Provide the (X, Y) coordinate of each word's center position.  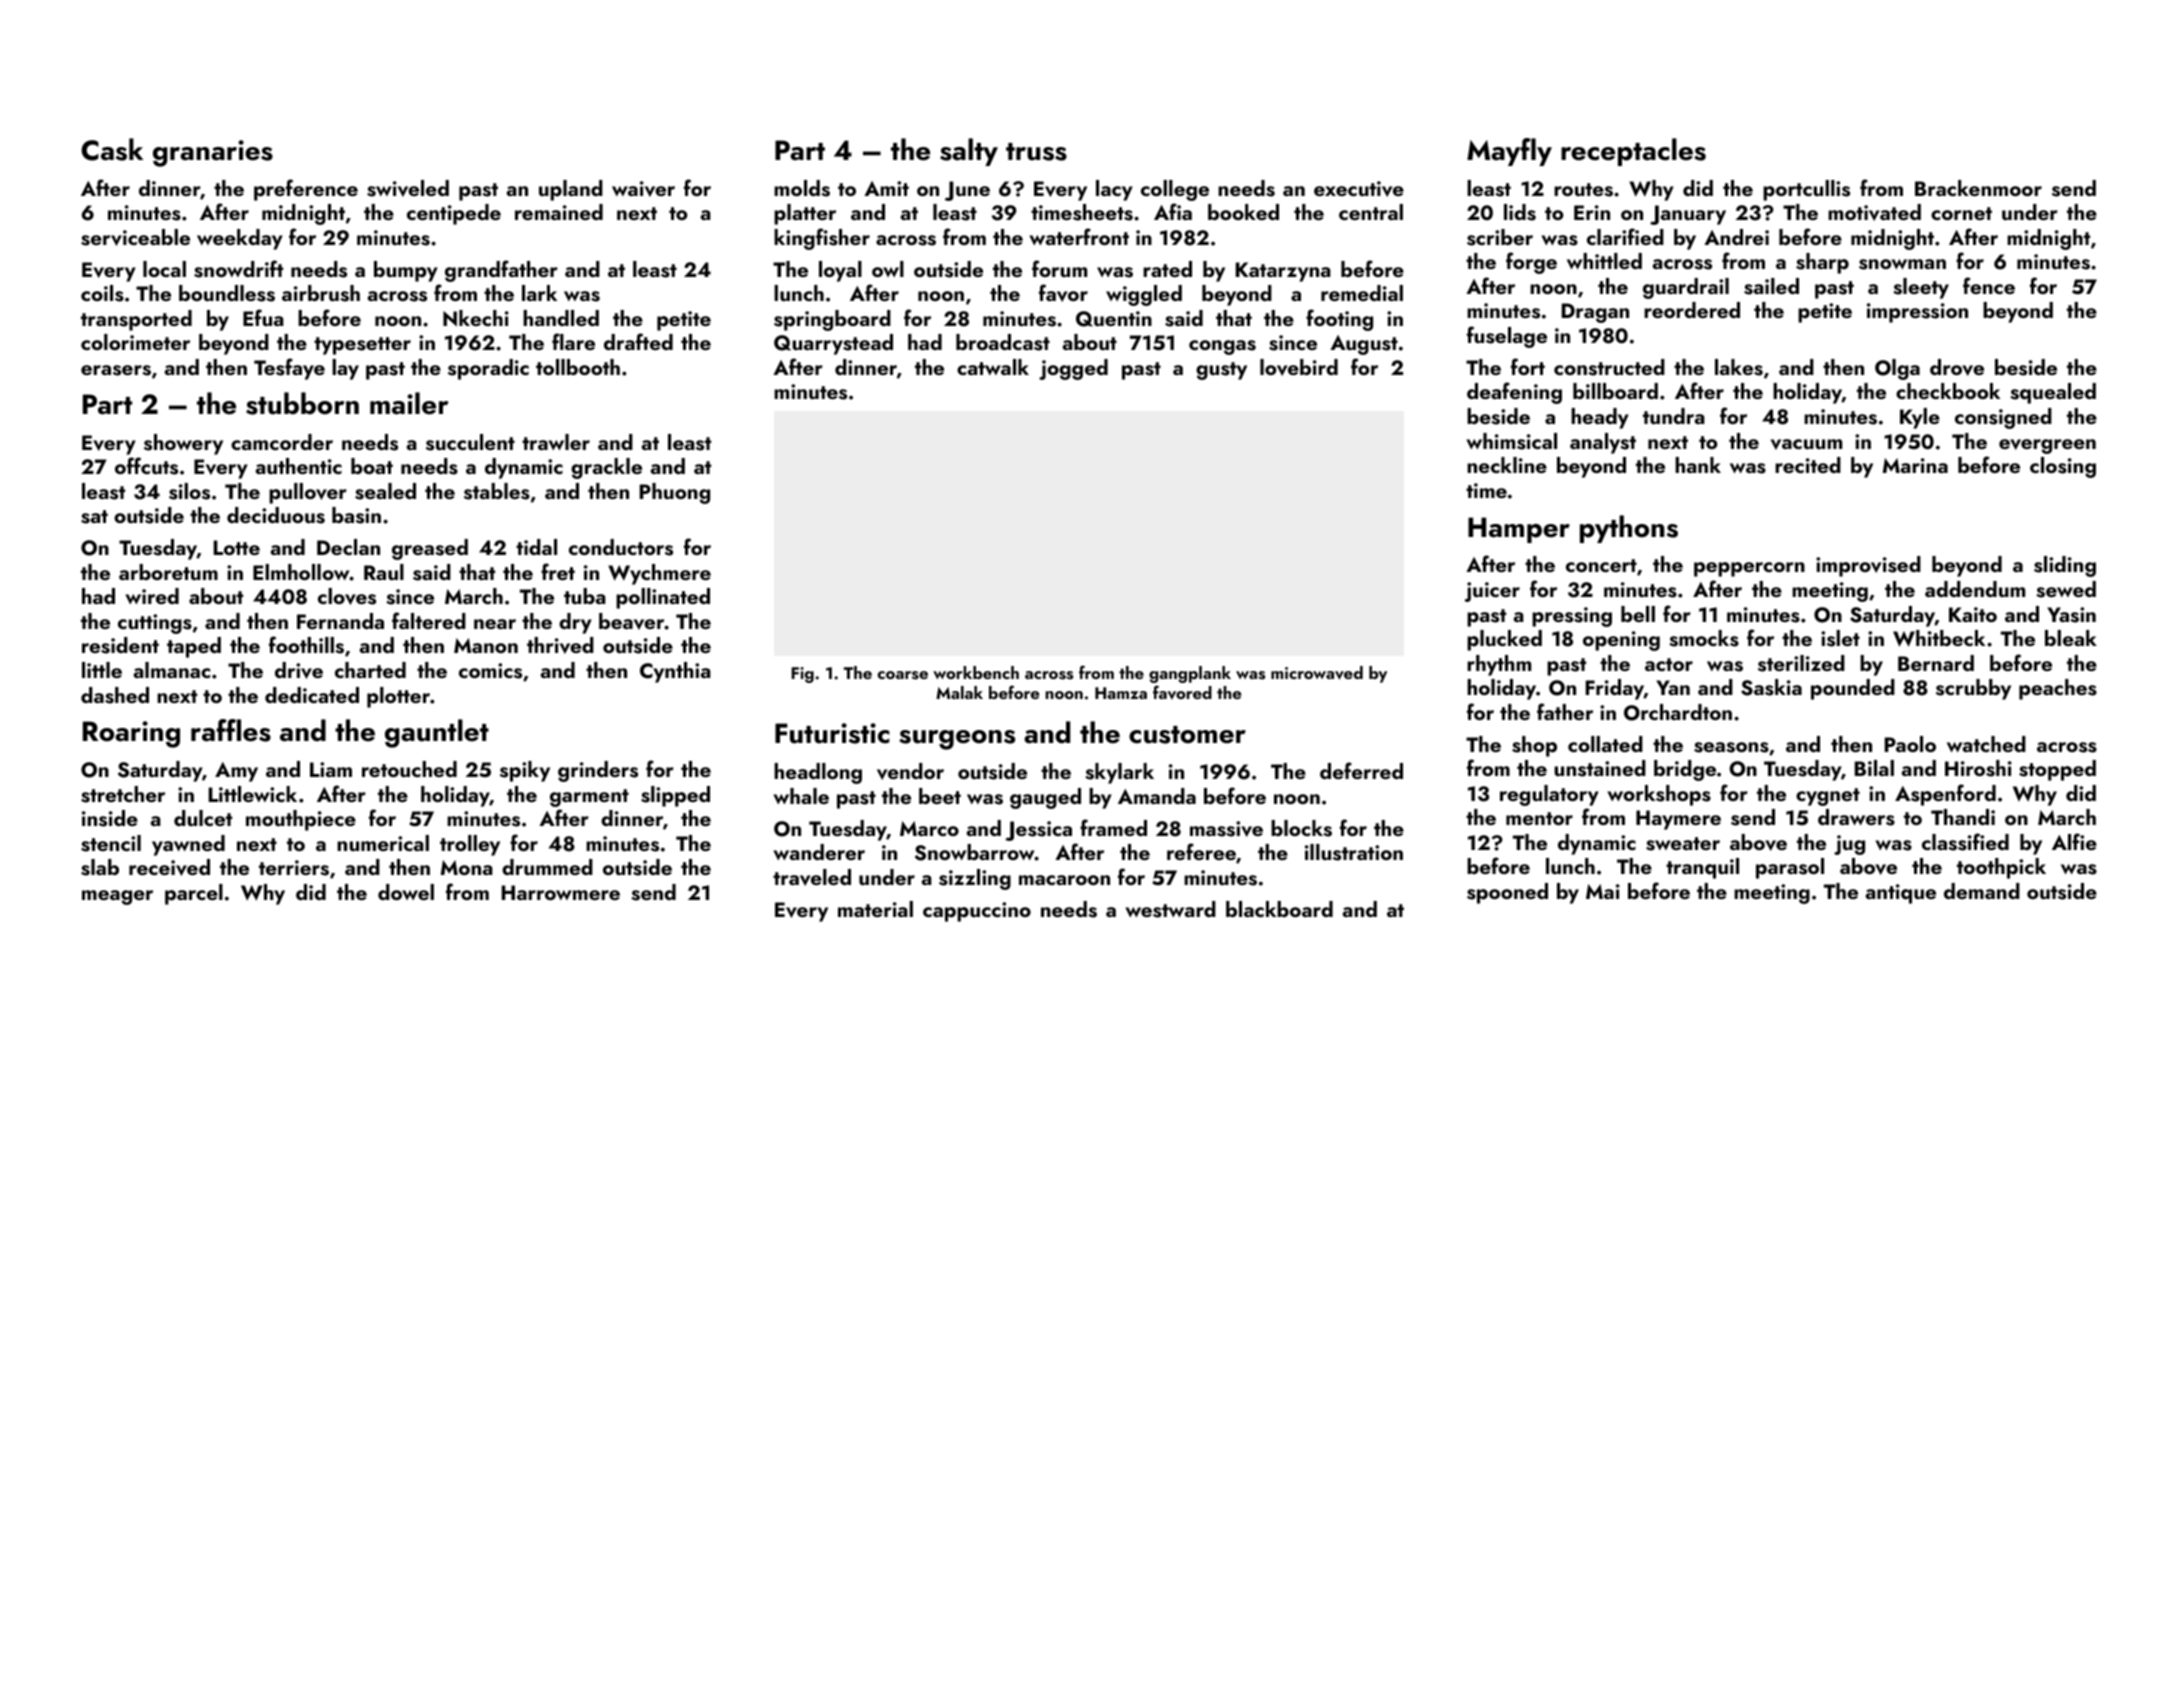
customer (1187, 735)
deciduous (276, 515)
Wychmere (659, 574)
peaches (2058, 689)
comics (490, 671)
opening (1621, 641)
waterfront (1079, 236)
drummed (547, 867)
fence (1989, 285)
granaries (213, 153)
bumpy (406, 271)
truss (1036, 152)
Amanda (1157, 796)
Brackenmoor (1978, 188)
